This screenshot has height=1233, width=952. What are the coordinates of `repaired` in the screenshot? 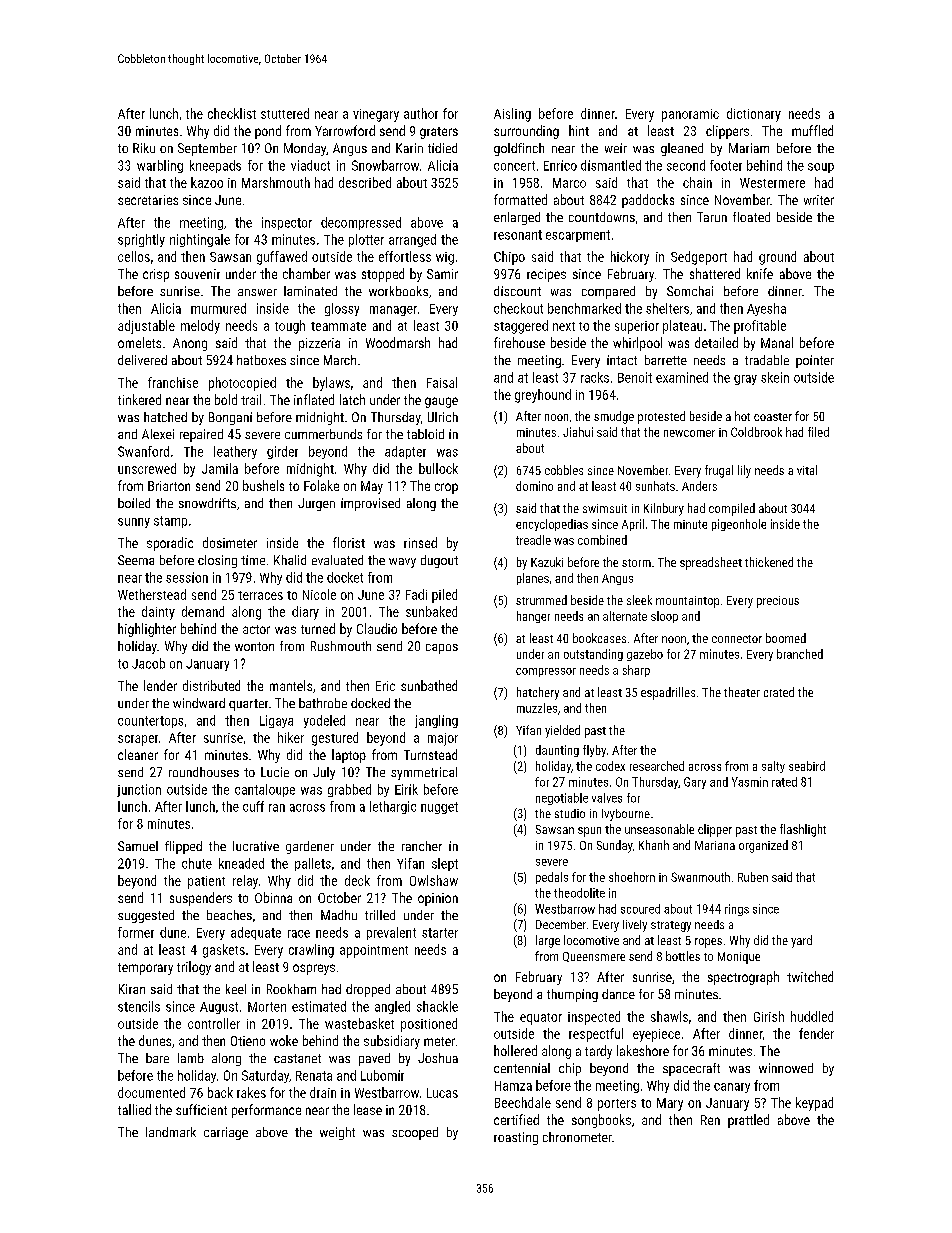 It's located at (201, 435).
